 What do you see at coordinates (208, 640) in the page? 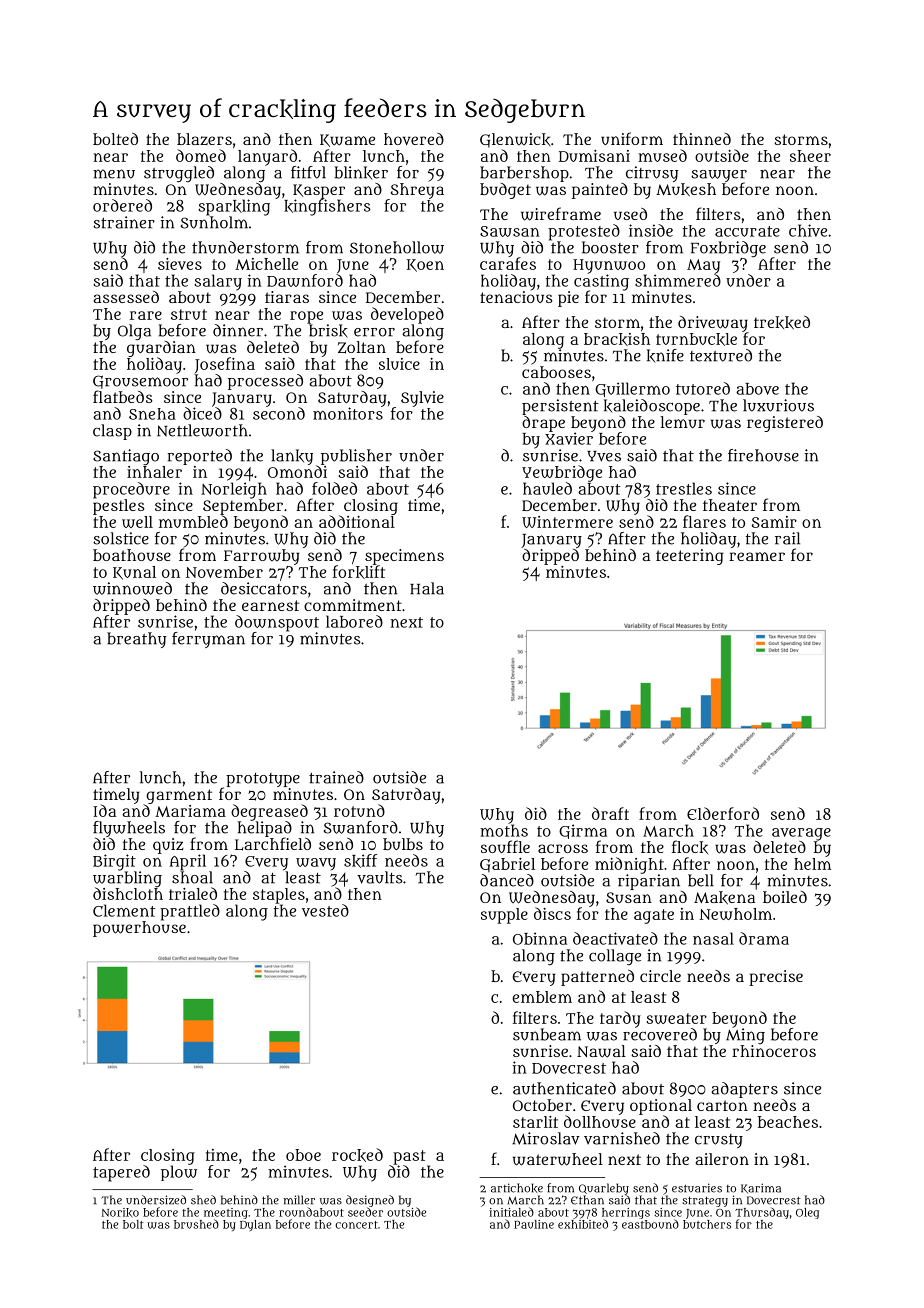
I see `ferryman` at bounding box center [208, 640].
